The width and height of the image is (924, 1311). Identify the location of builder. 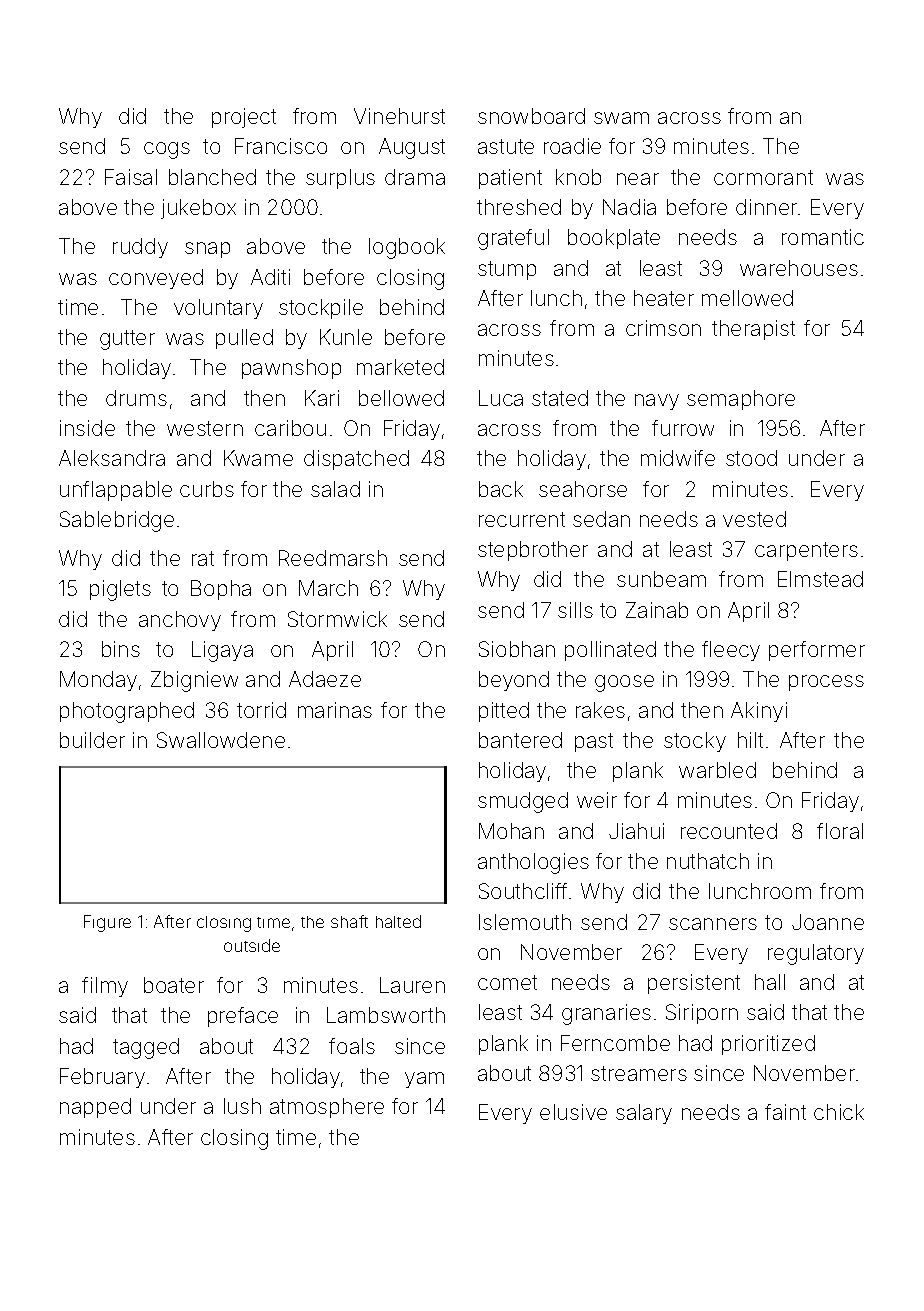
(92, 740).
